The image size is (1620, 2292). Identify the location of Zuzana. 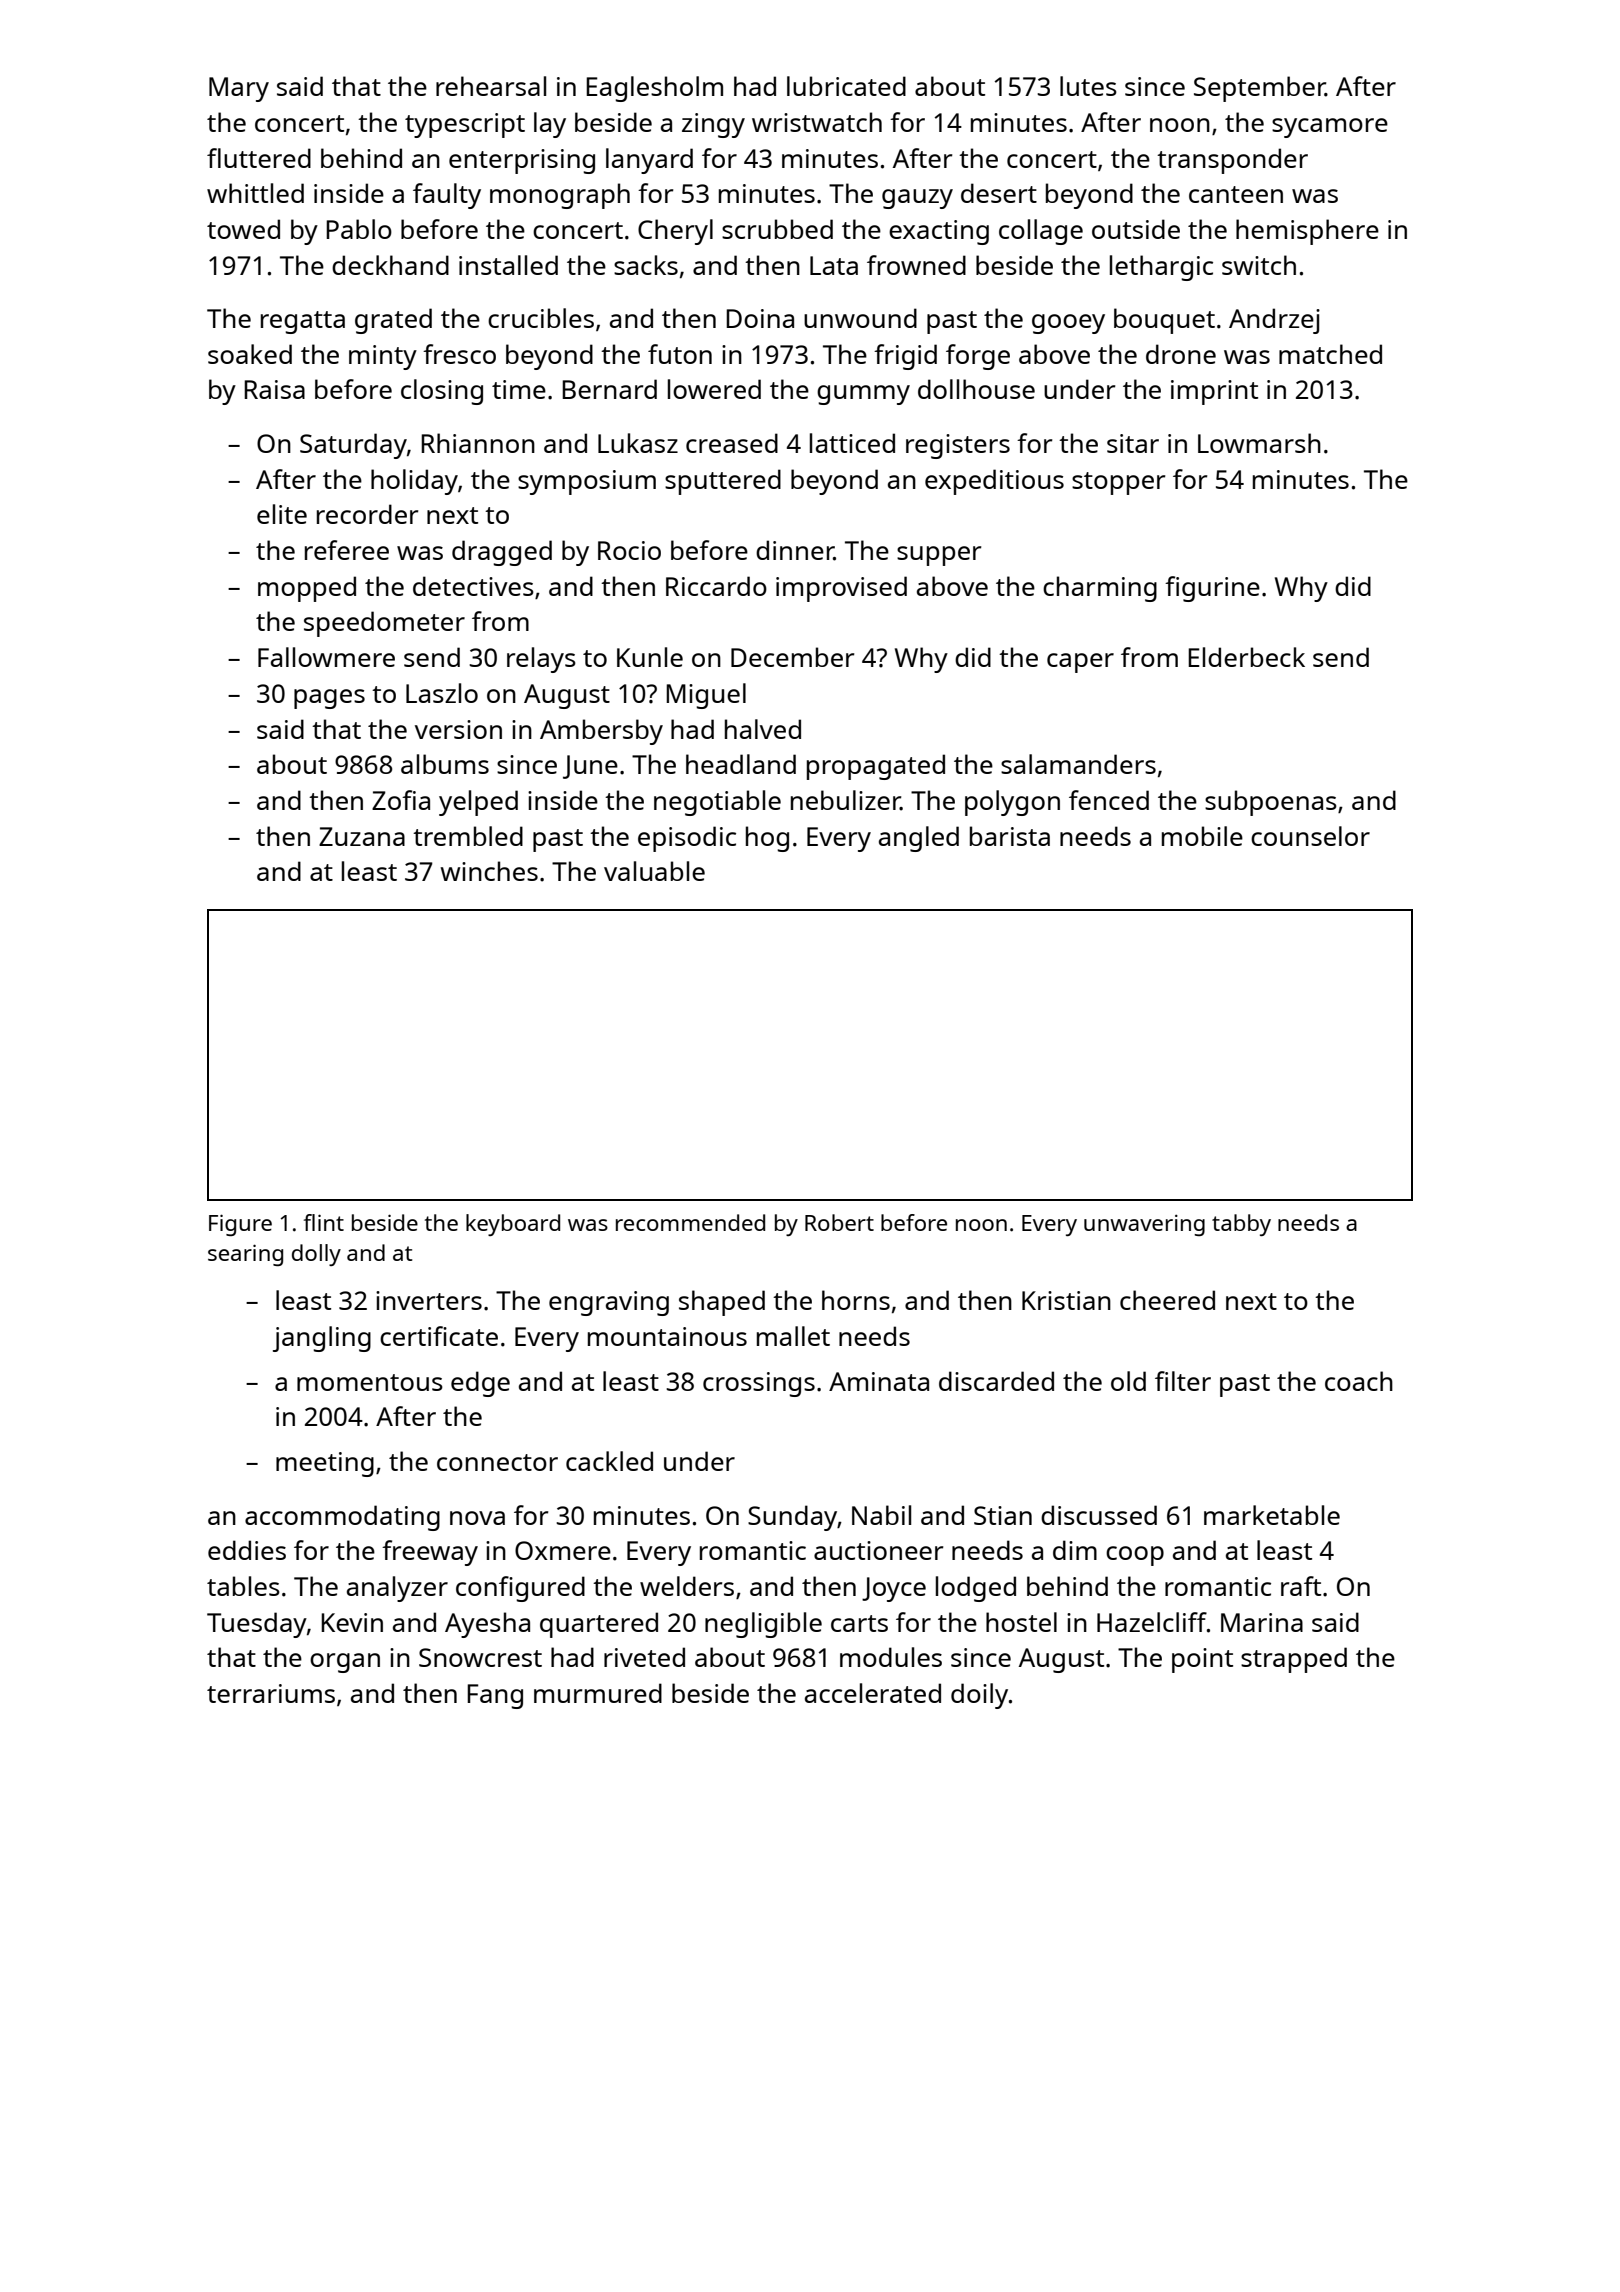
(362, 836).
